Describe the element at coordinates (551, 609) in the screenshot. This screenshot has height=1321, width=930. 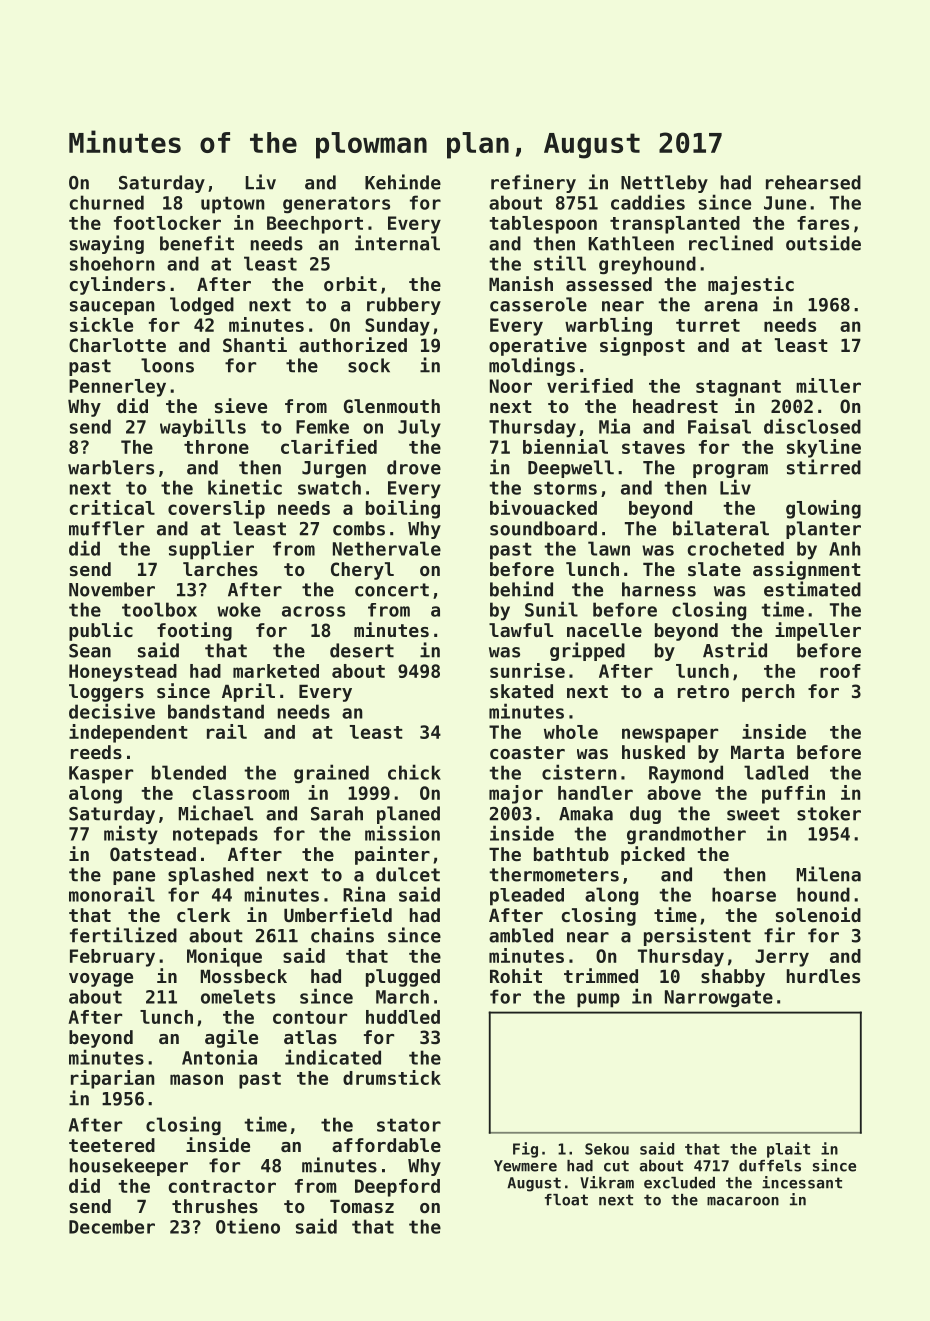
I see `Sunil` at that location.
